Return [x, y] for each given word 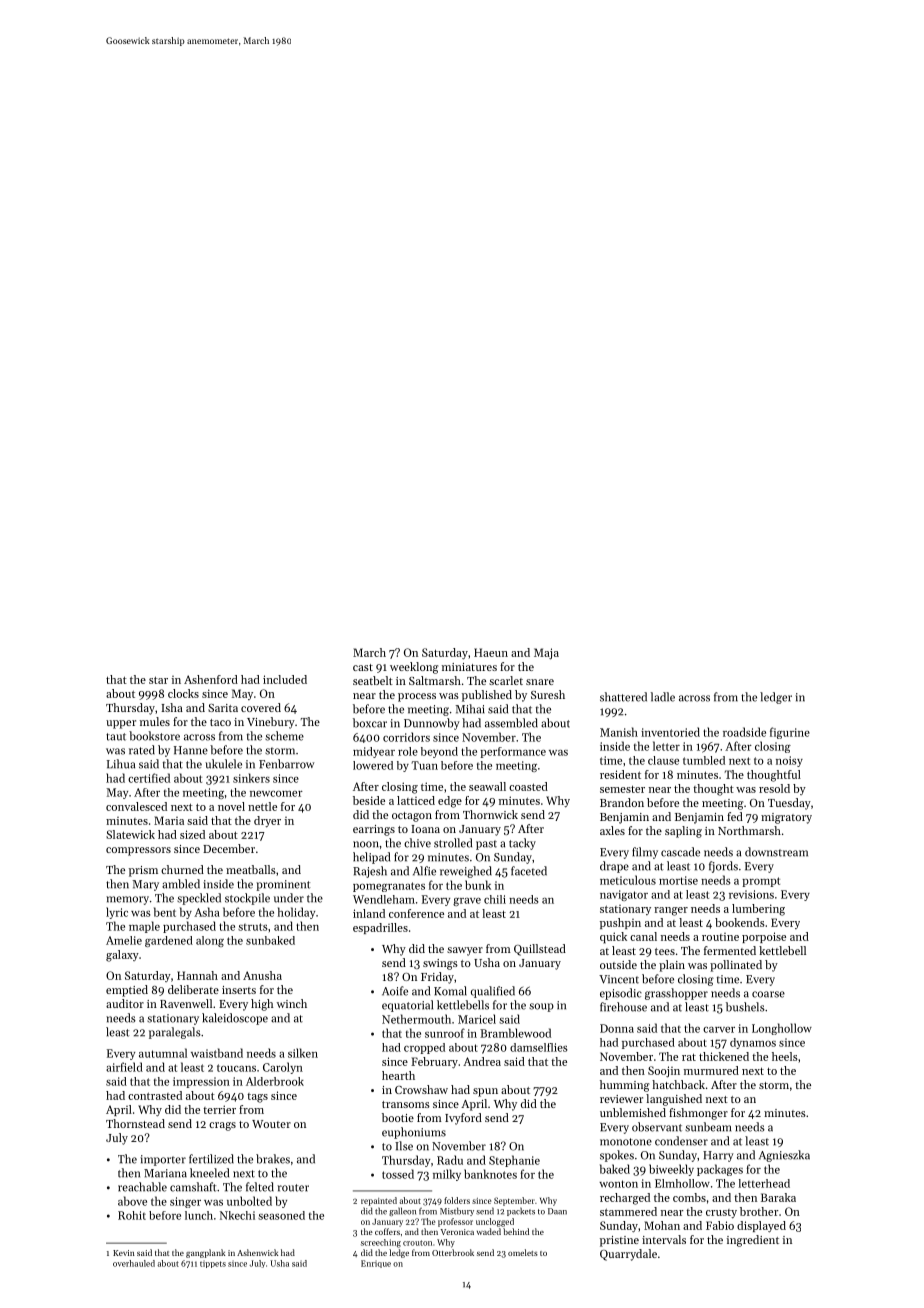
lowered [373, 765]
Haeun [491, 652]
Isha [172, 707]
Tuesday [789, 804]
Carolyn [283, 1068]
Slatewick [130, 834]
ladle [663, 697]
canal [643, 936]
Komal [450, 991]
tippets [213, 1264]
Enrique [376, 1264]
